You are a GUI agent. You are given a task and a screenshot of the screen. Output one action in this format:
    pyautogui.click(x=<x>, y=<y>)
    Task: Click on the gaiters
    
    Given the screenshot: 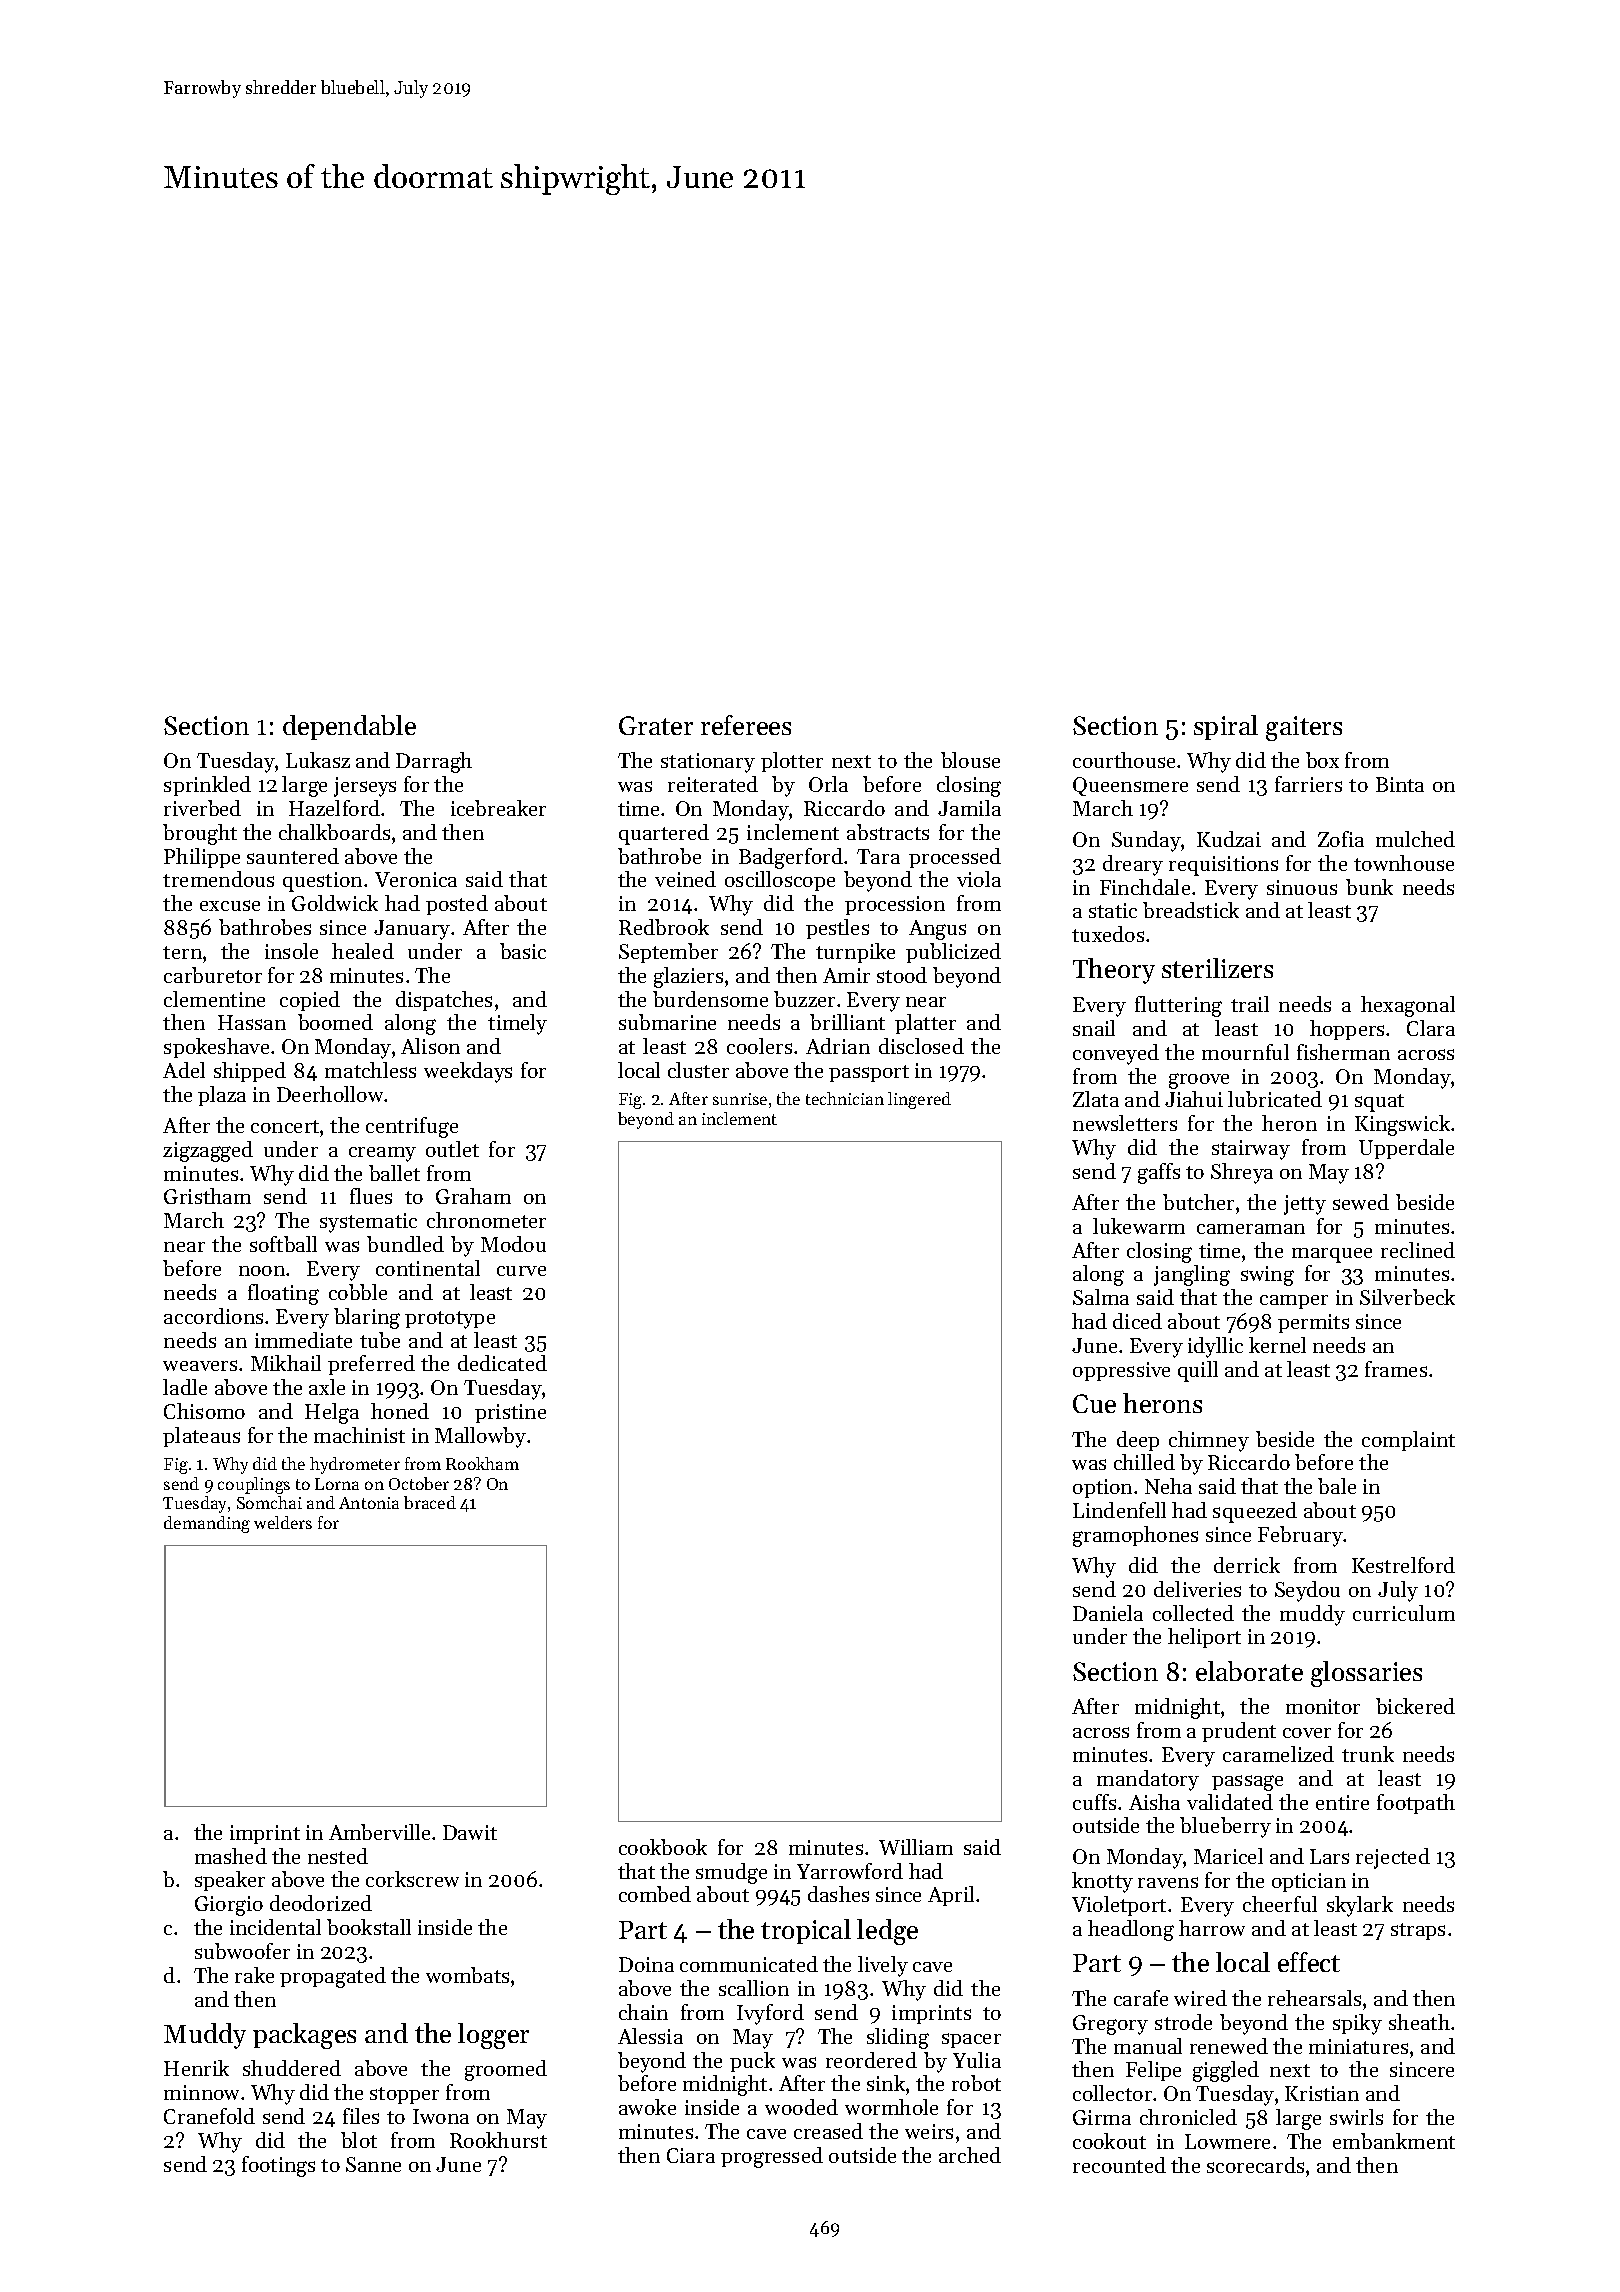 What is the action you would take?
    pyautogui.click(x=1304, y=728)
